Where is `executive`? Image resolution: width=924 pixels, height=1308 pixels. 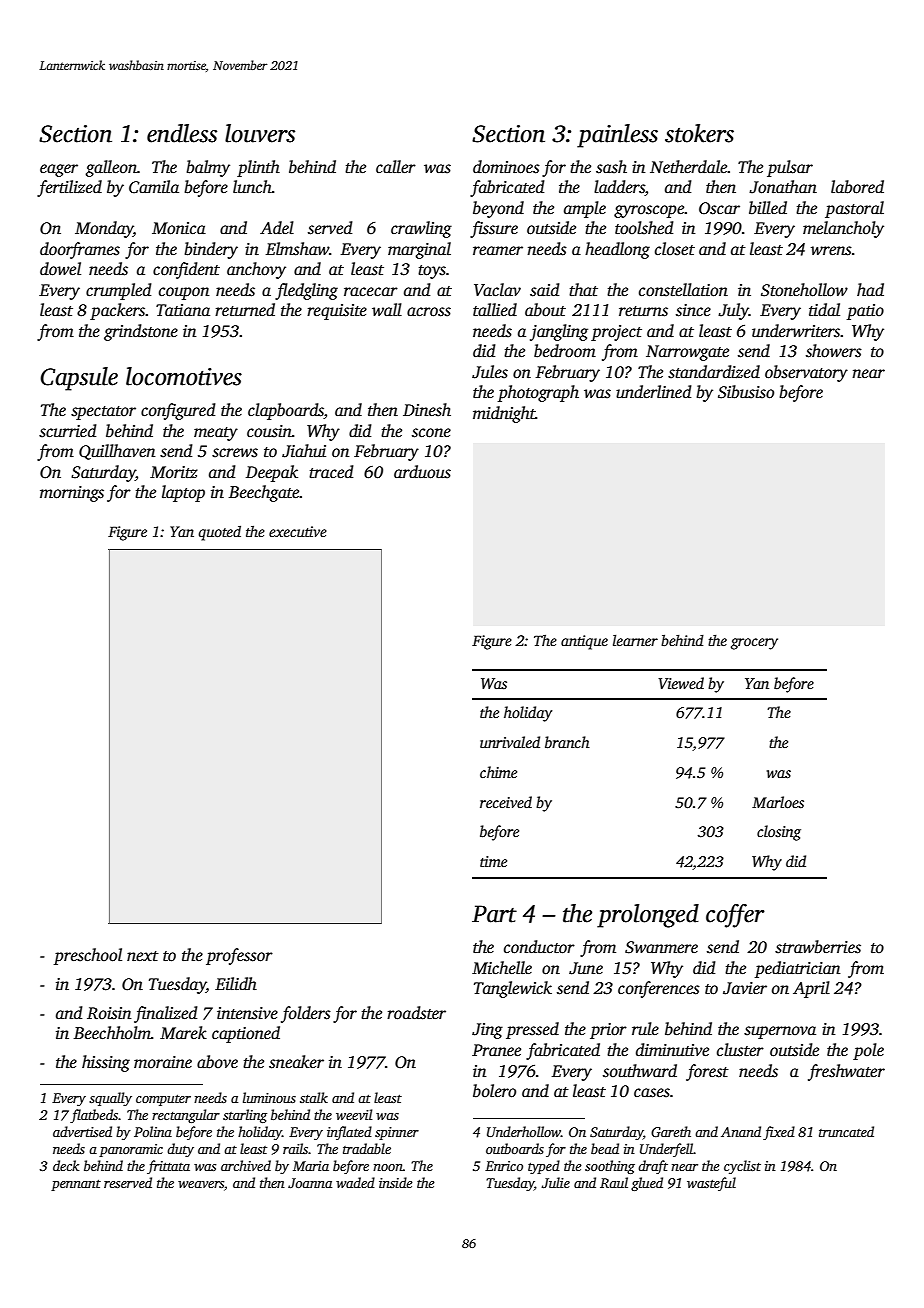 executive is located at coordinates (298, 531).
